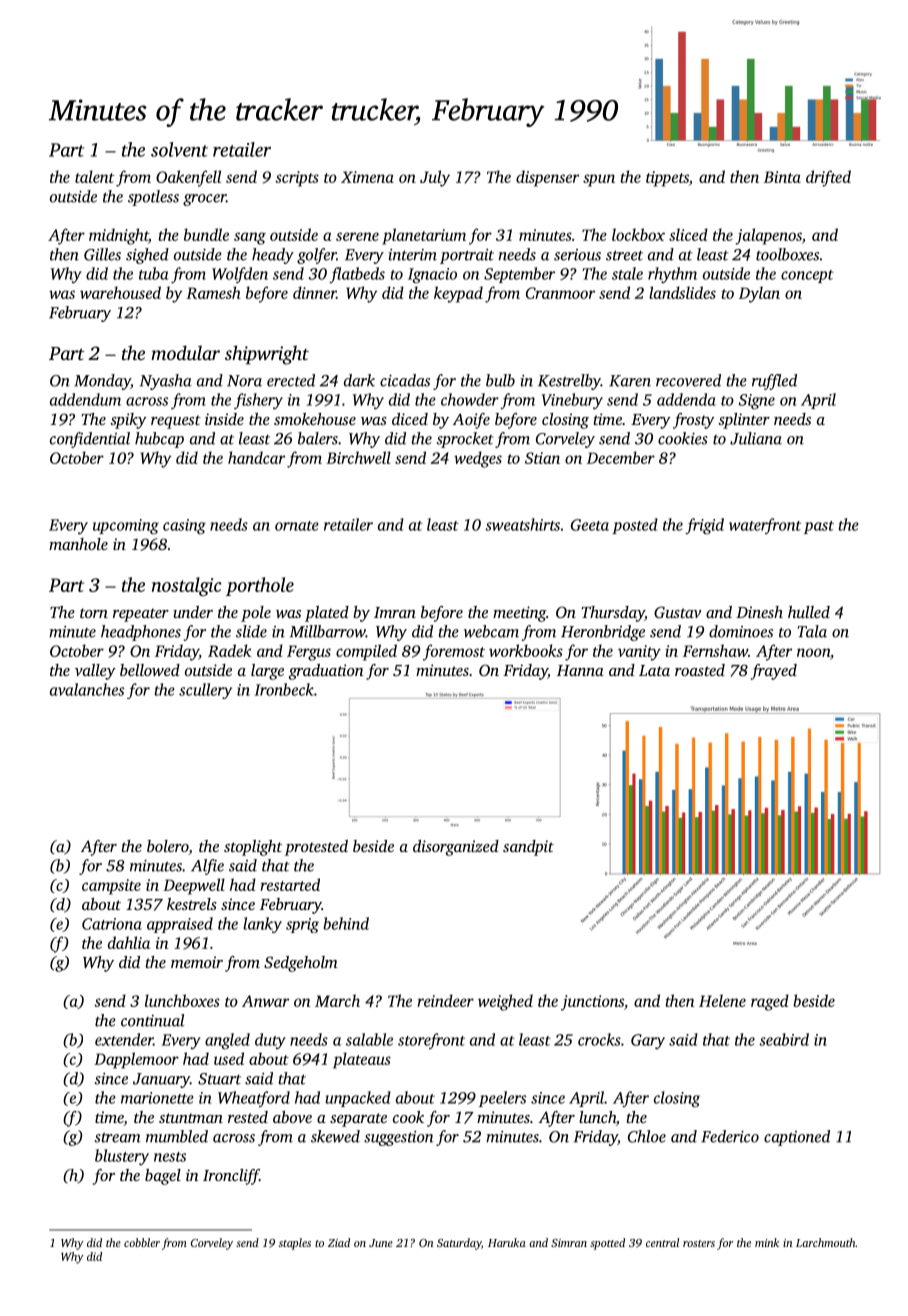 This screenshot has height=1316, width=908. Describe the element at coordinates (339, 1242) in the screenshot. I see `Ziad` at that location.
